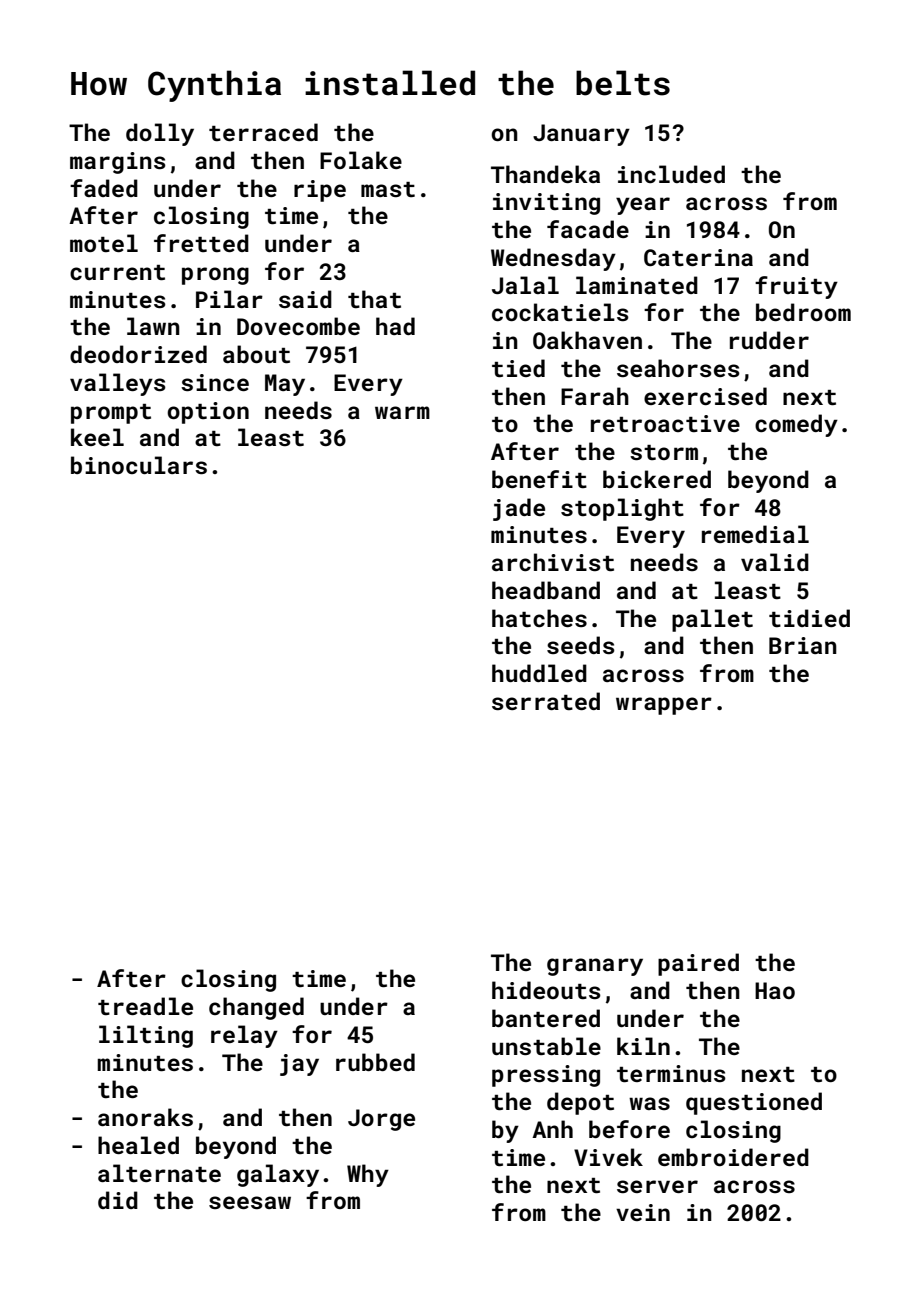 This screenshot has height=1311, width=924. Describe the element at coordinates (145, 1006) in the screenshot. I see `treadle` at that location.
